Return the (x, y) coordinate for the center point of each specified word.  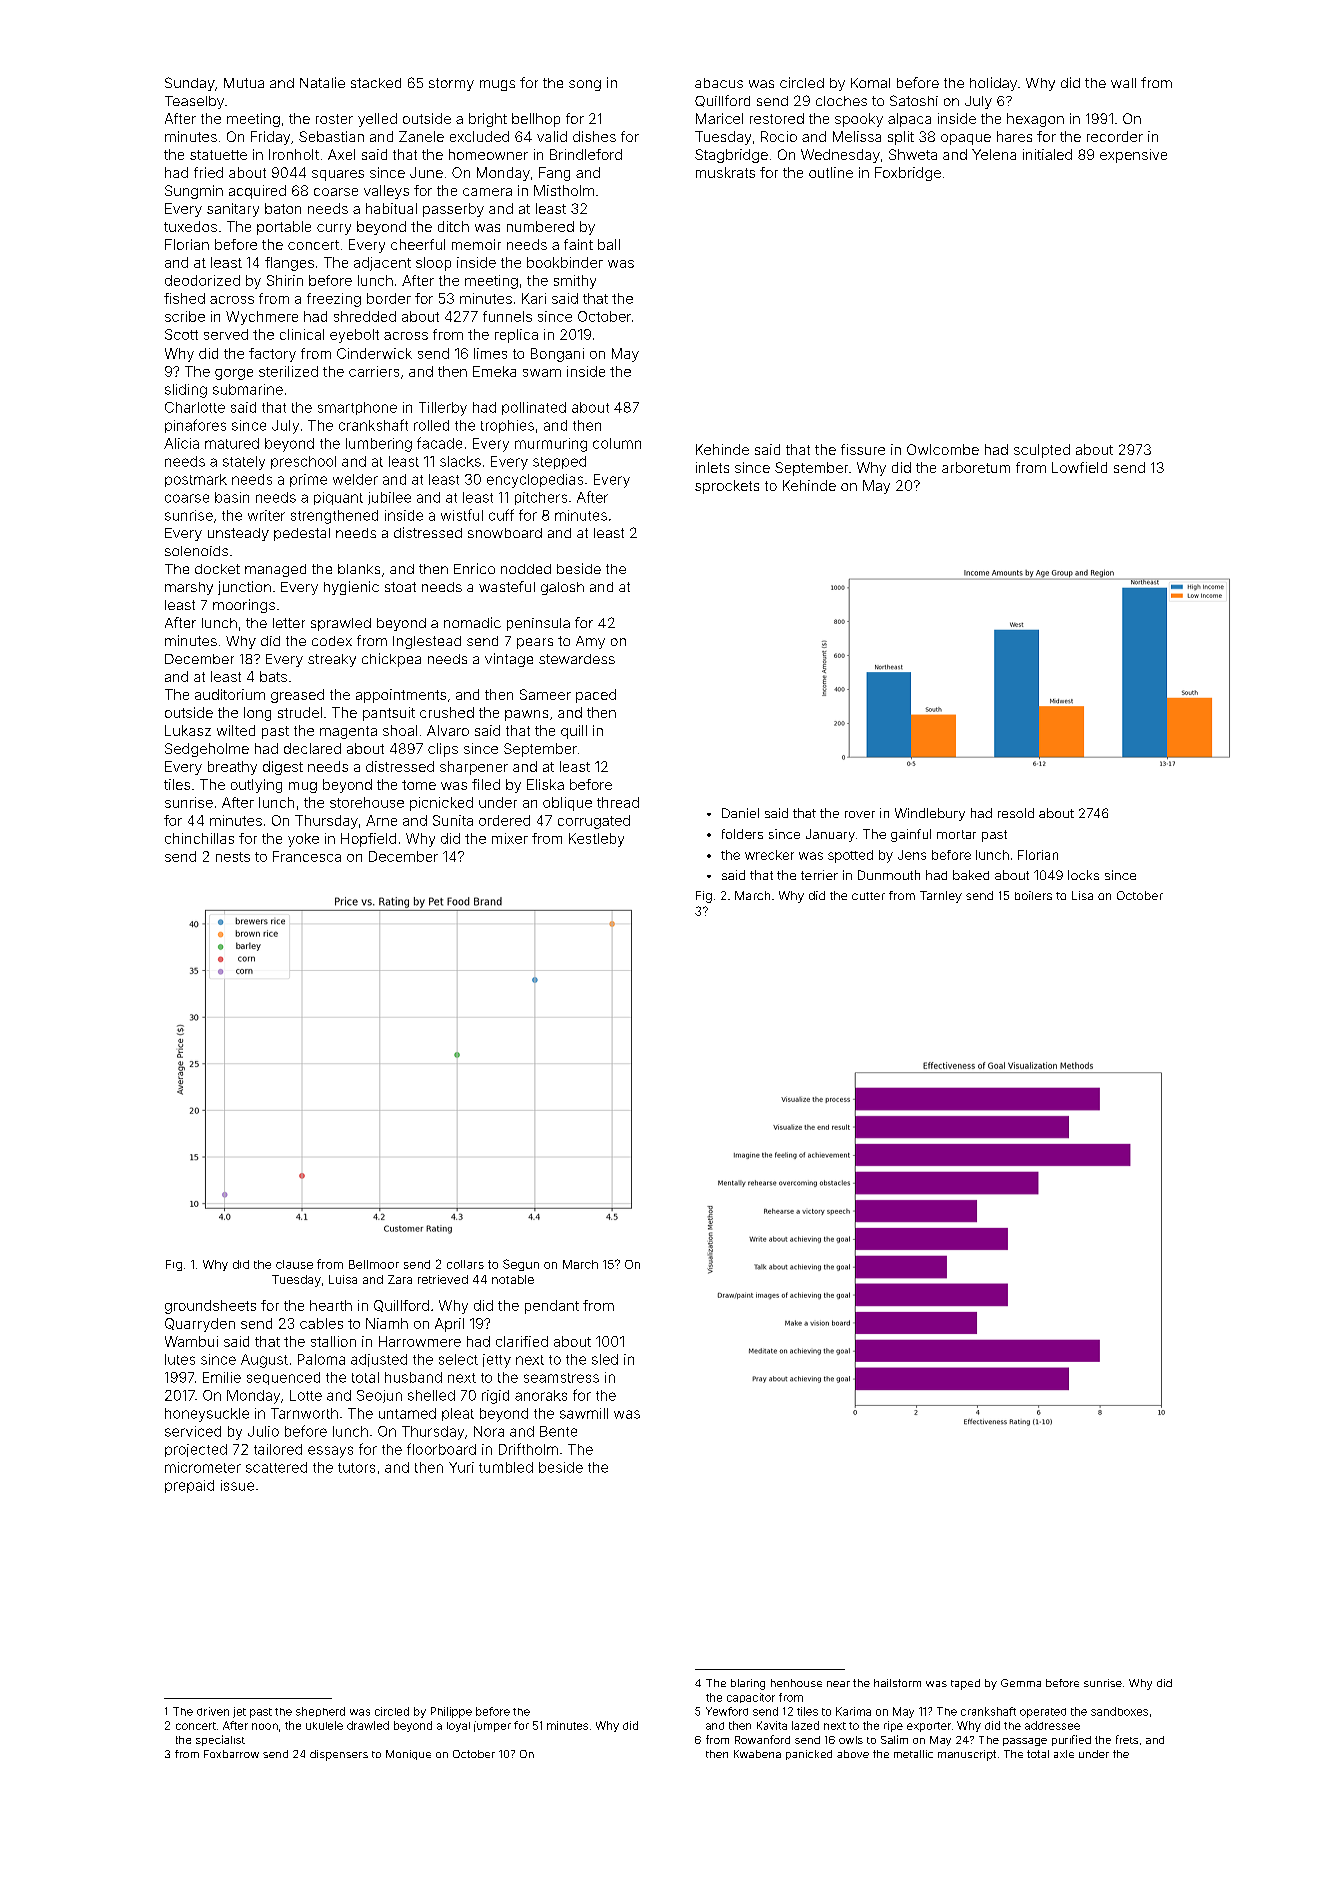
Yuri (461, 1467)
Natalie (322, 82)
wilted (236, 730)
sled (605, 1359)
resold (1016, 813)
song (585, 85)
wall (1123, 83)
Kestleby (596, 840)
